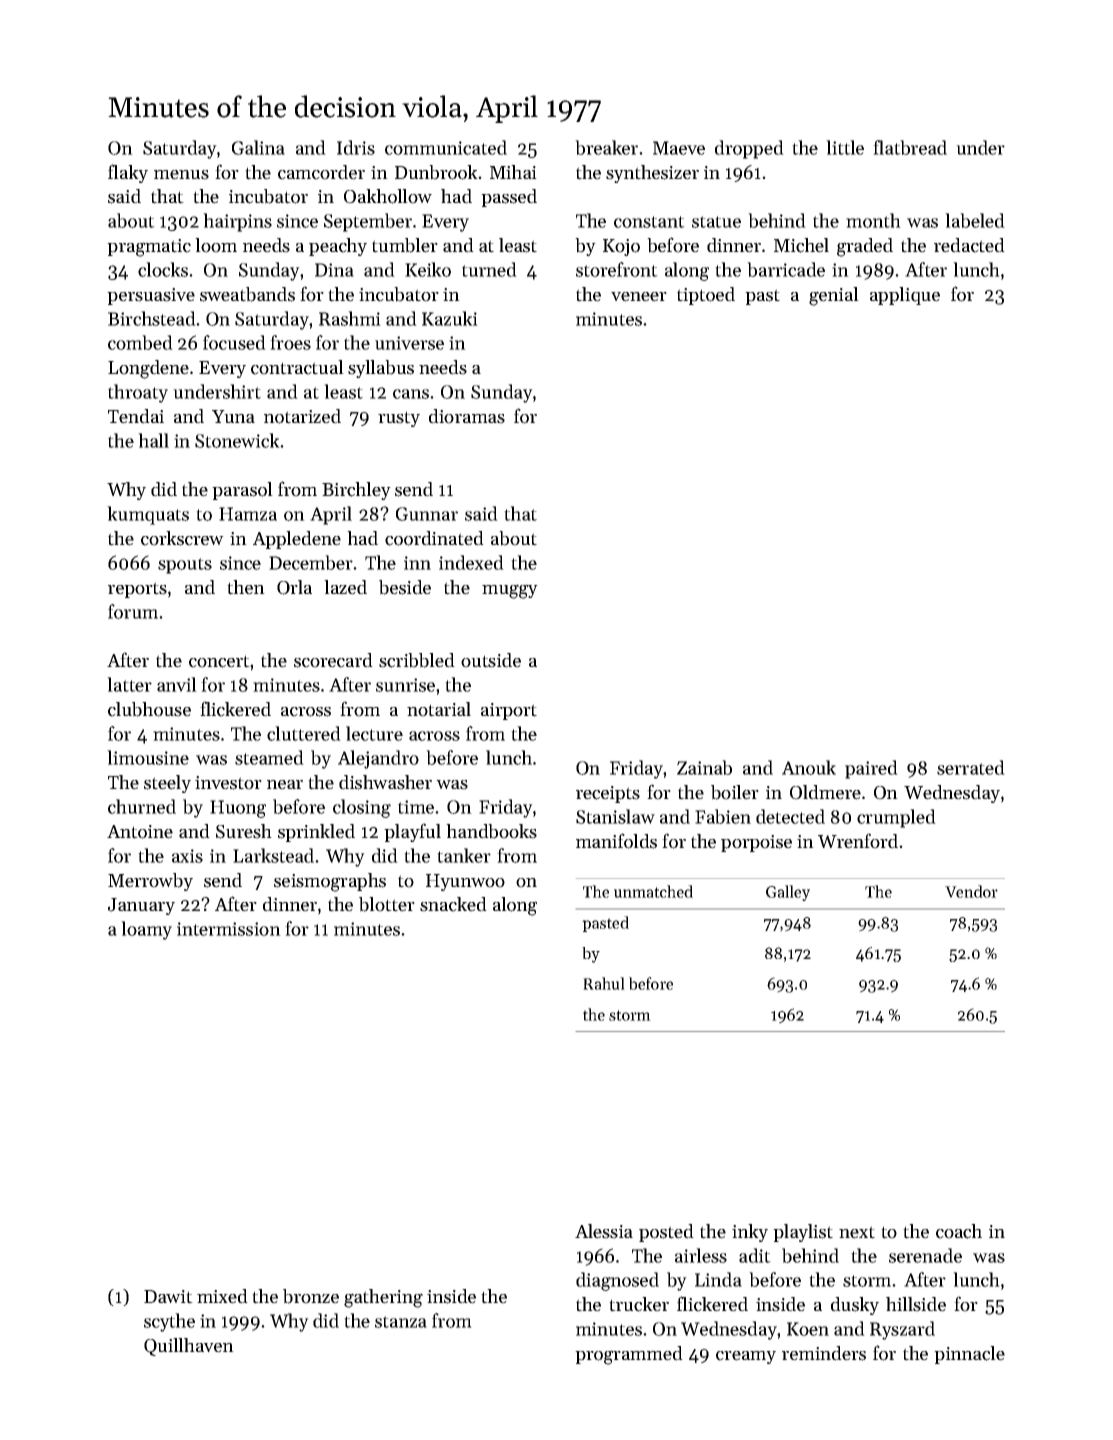  Describe the element at coordinates (824, 1353) in the document. I see `reminders` at that location.
